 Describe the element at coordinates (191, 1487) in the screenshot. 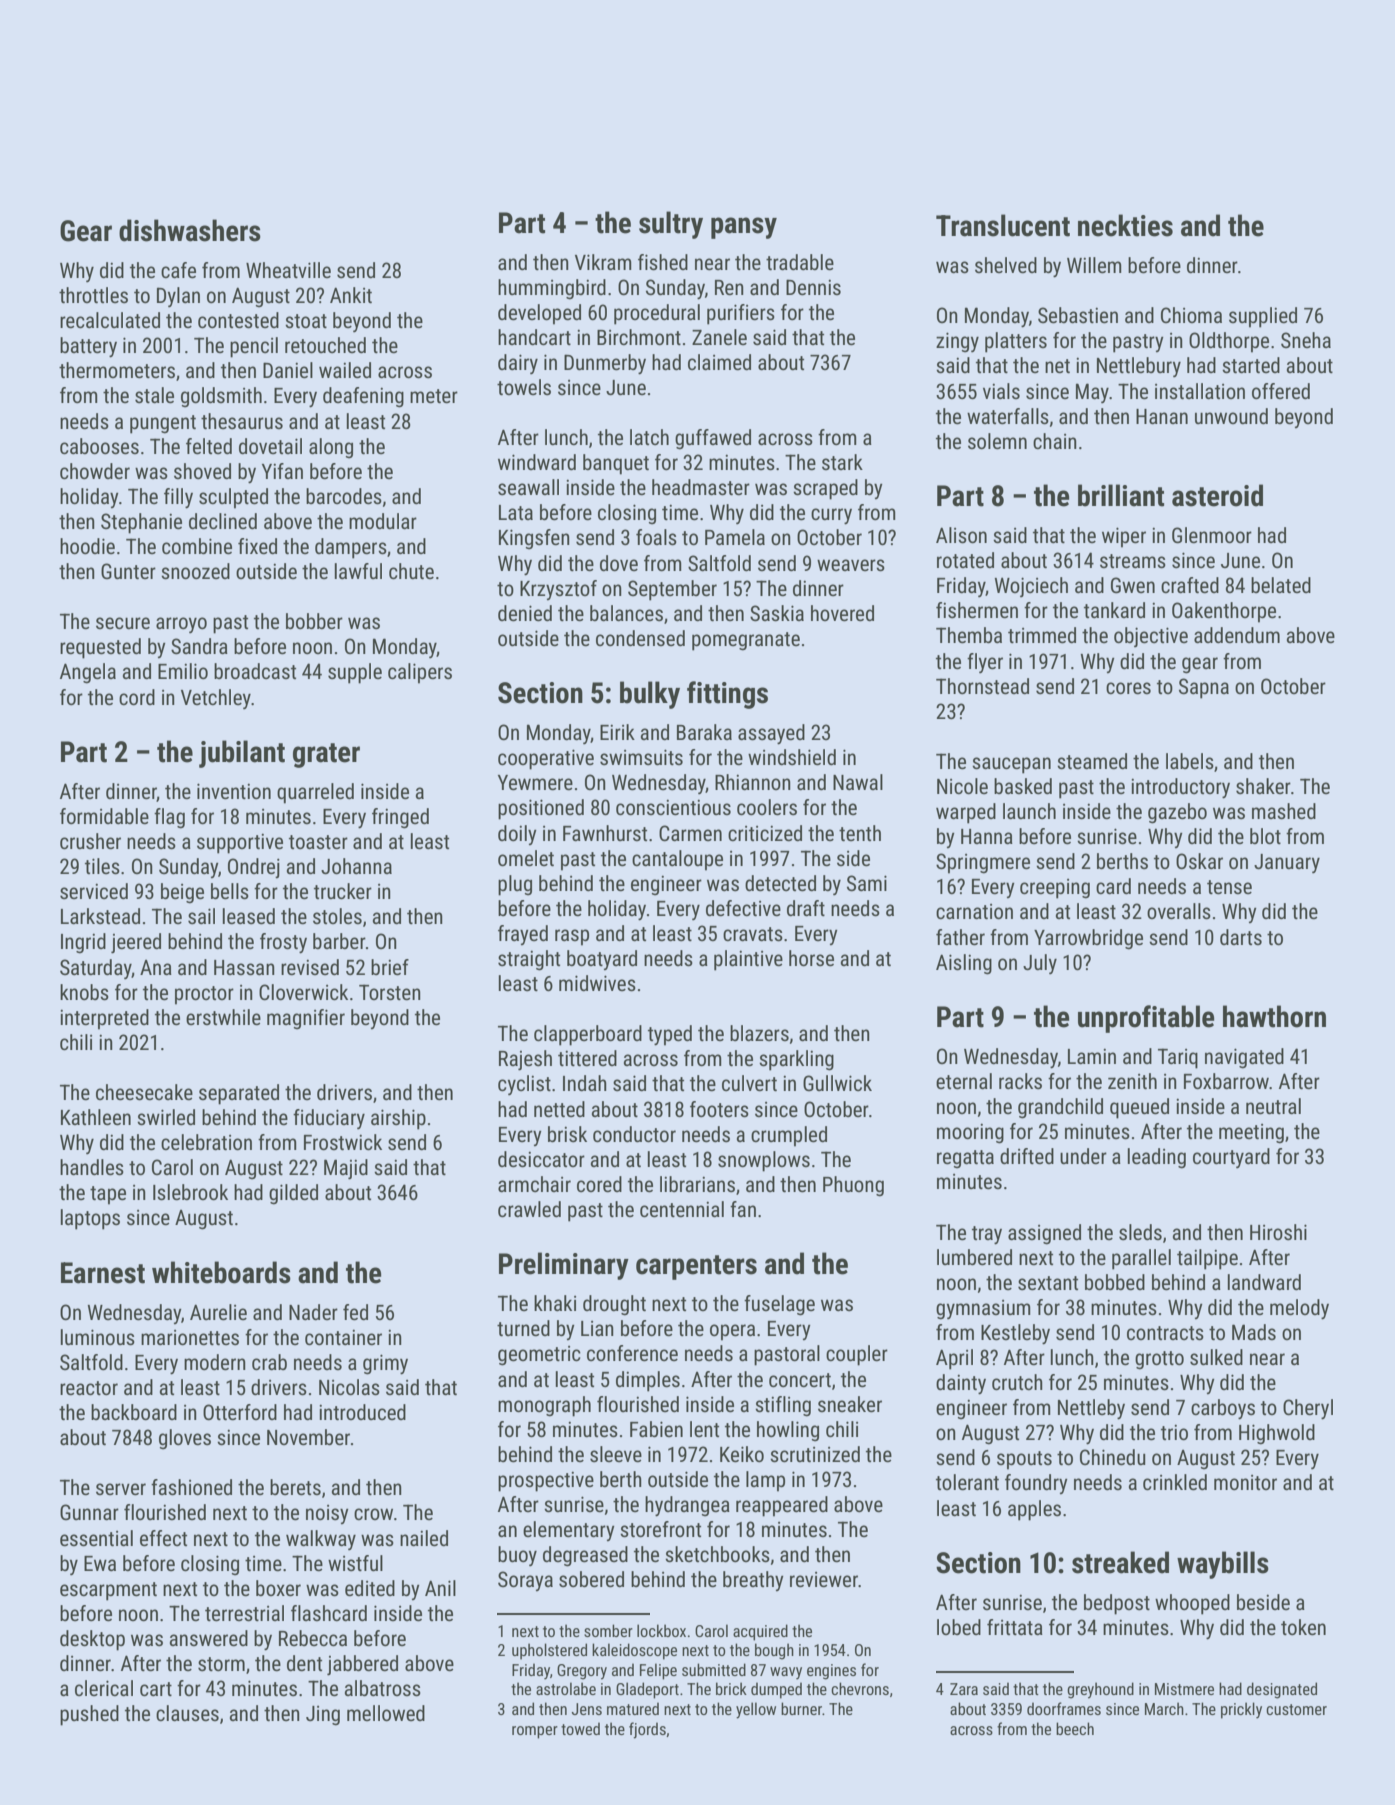

I see `fashioned` at that location.
